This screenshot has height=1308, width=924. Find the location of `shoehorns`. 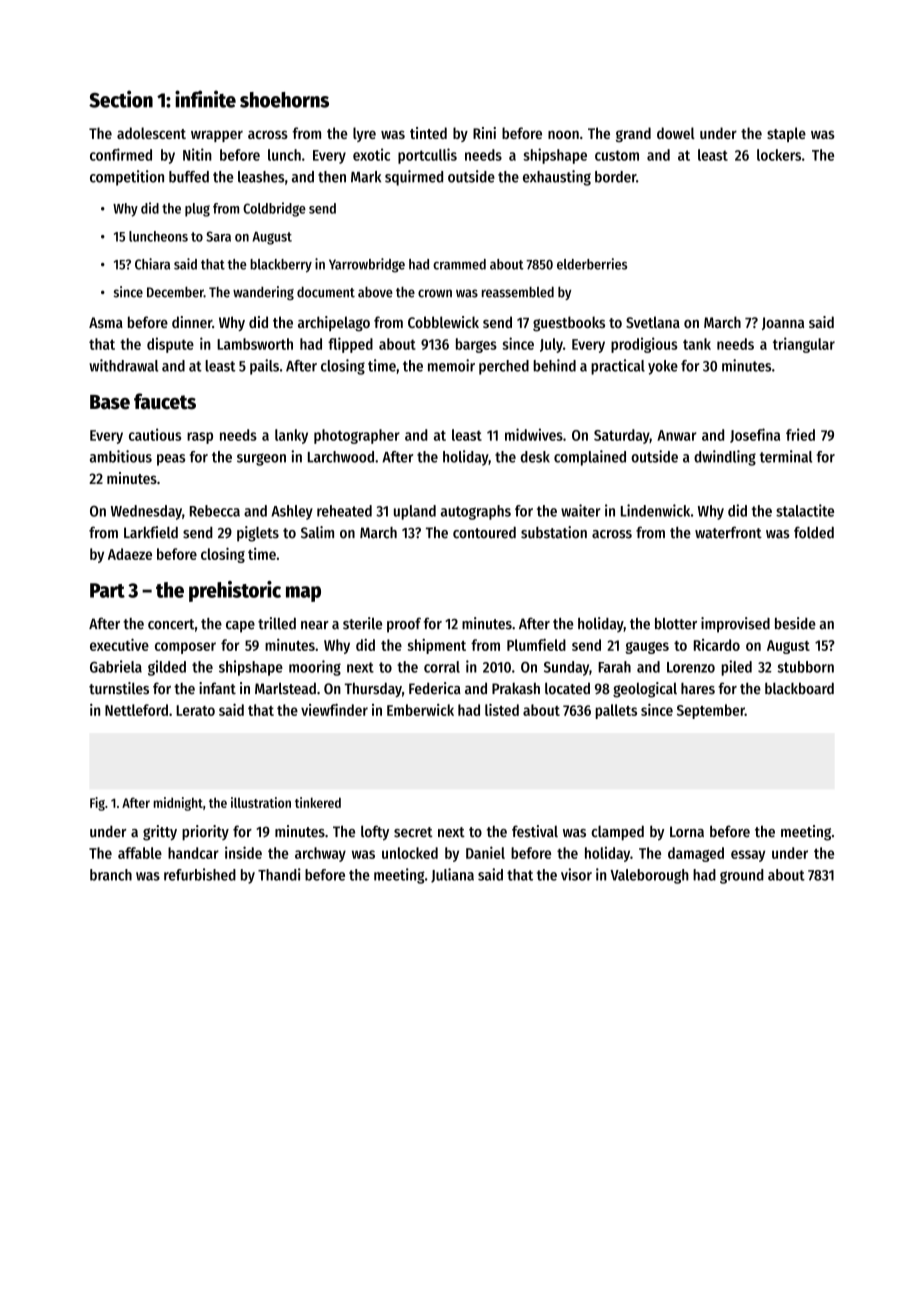

shoehorns is located at coordinates (284, 100).
